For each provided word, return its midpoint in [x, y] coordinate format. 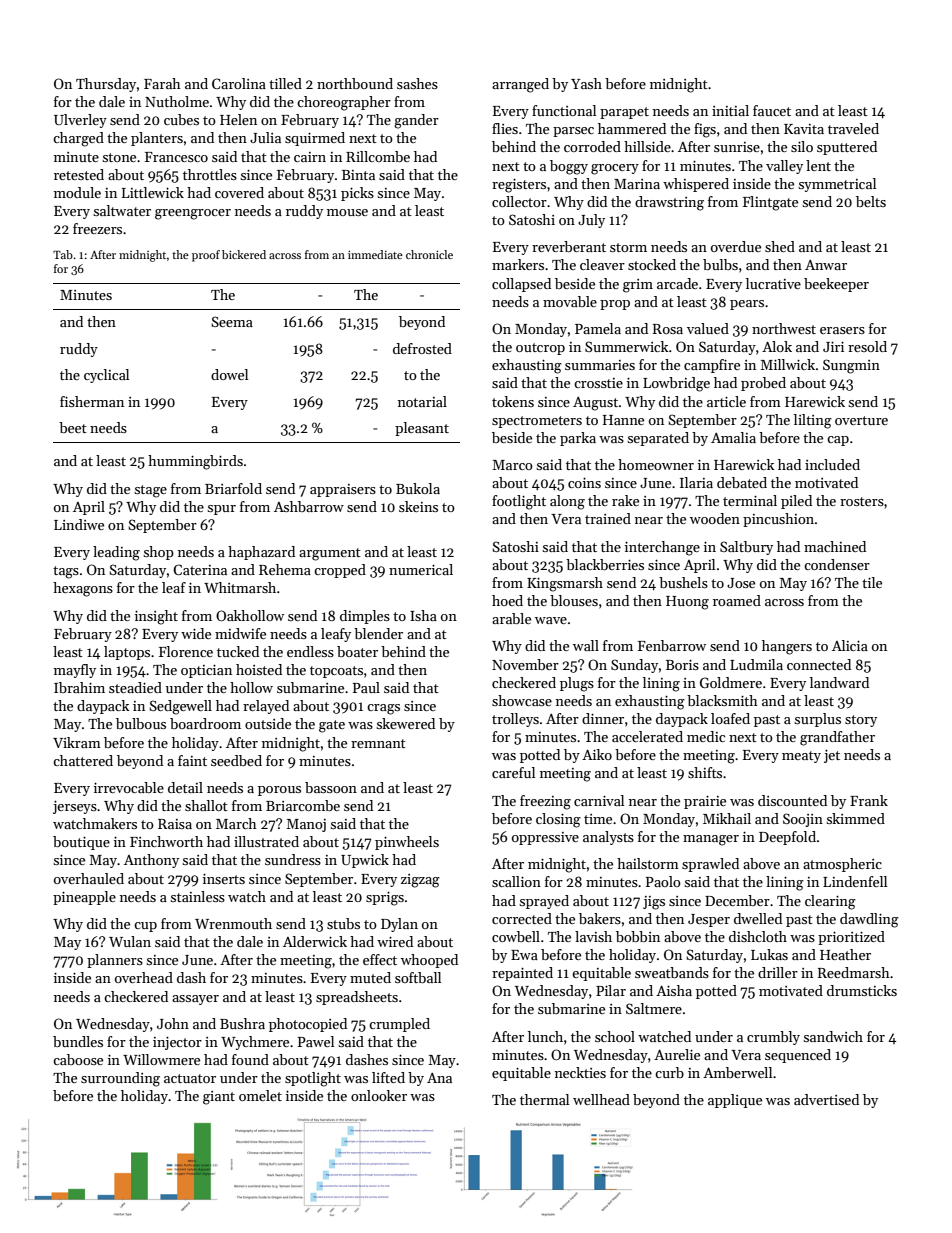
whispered [696, 185]
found [250, 1059]
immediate [375, 254]
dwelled [758, 918]
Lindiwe [79, 524]
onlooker [379, 1095]
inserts [224, 879]
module [77, 192]
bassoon [331, 787]
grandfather [837, 738]
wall [586, 645]
